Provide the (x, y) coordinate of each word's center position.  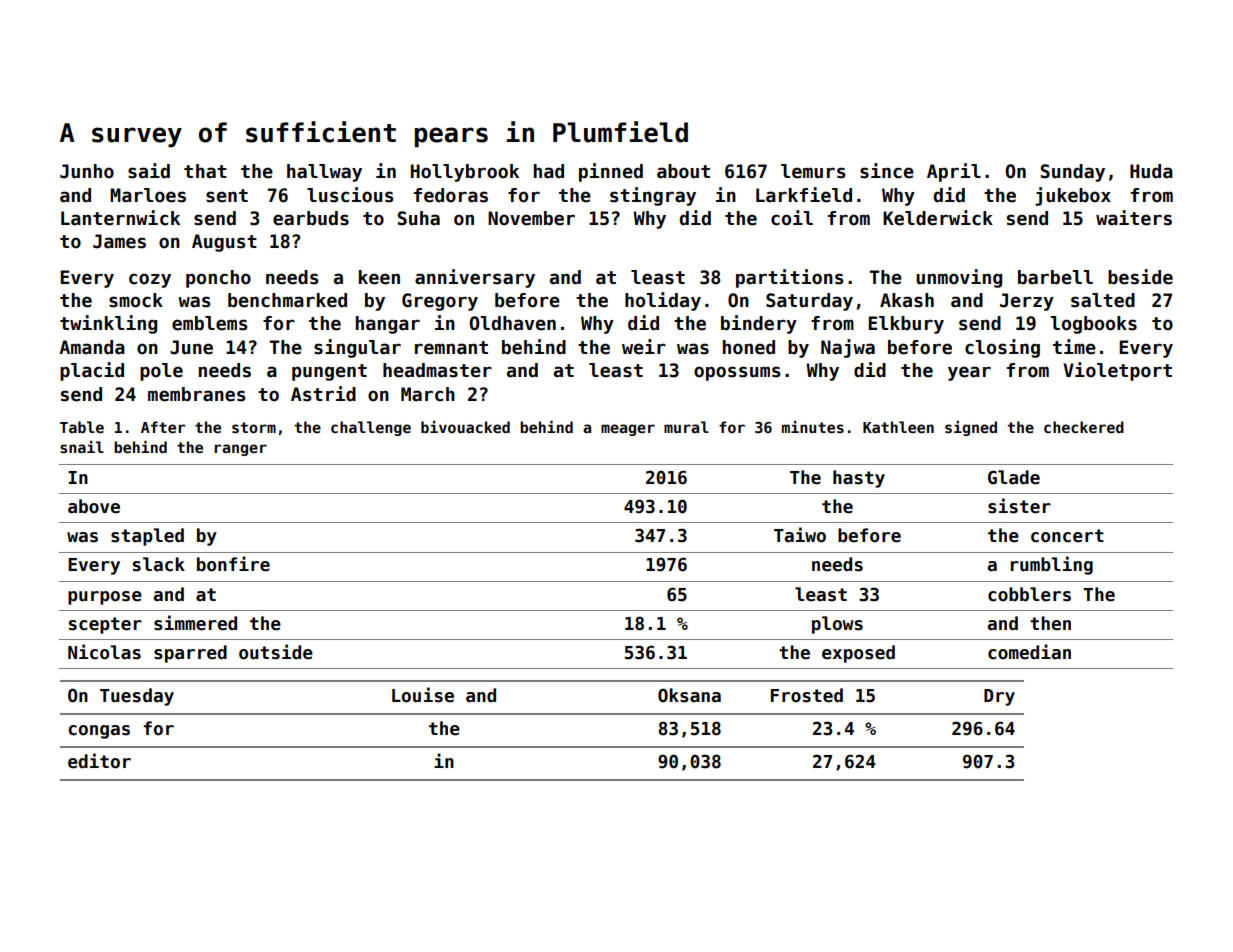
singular (357, 348)
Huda (1151, 171)
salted (1103, 300)
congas (99, 732)
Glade (1014, 477)
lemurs (813, 171)
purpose (105, 598)
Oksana (689, 695)
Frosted (807, 695)
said (149, 171)
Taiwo (800, 535)
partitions (790, 278)
